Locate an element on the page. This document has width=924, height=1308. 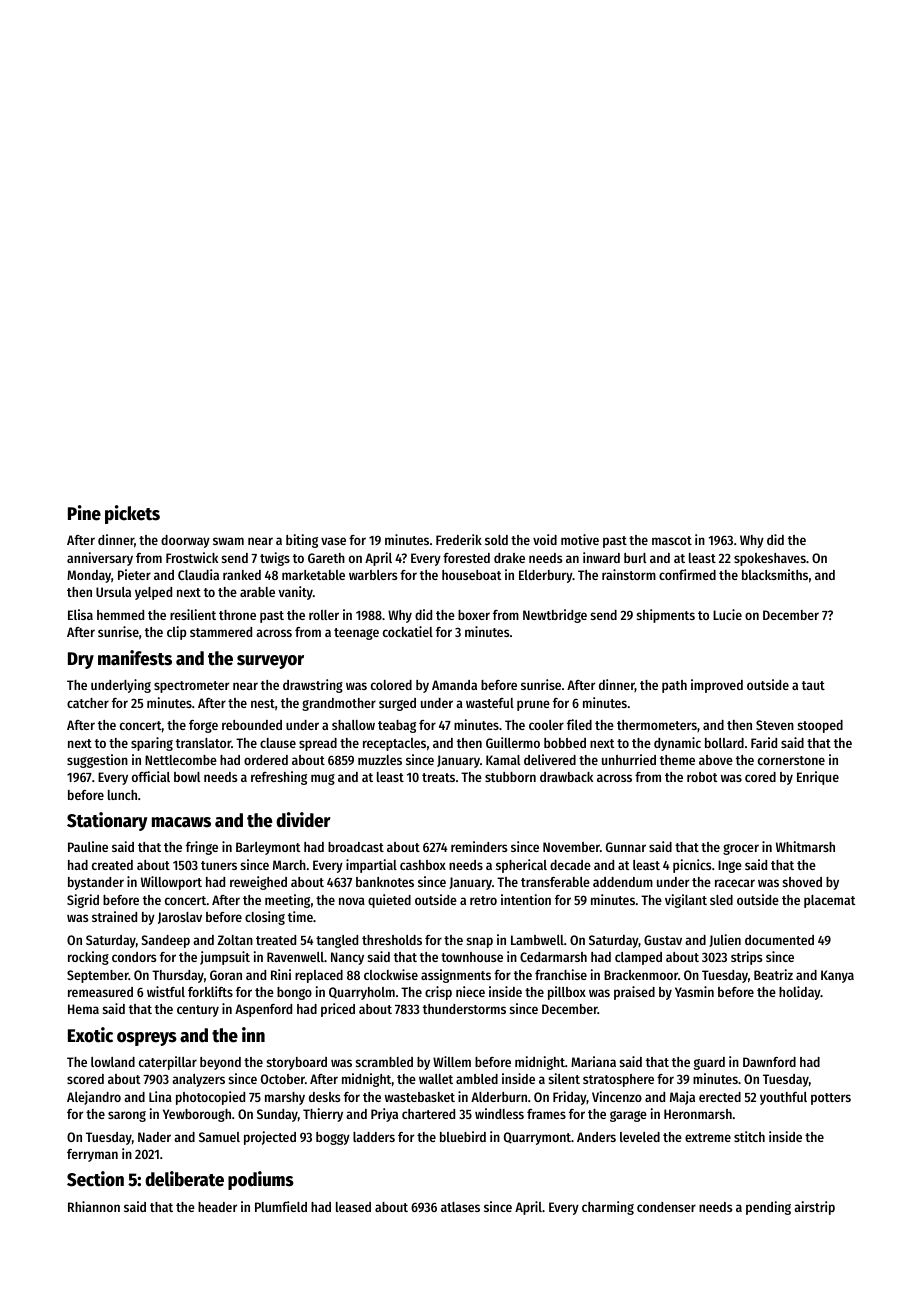
blacksmiths is located at coordinates (775, 574).
